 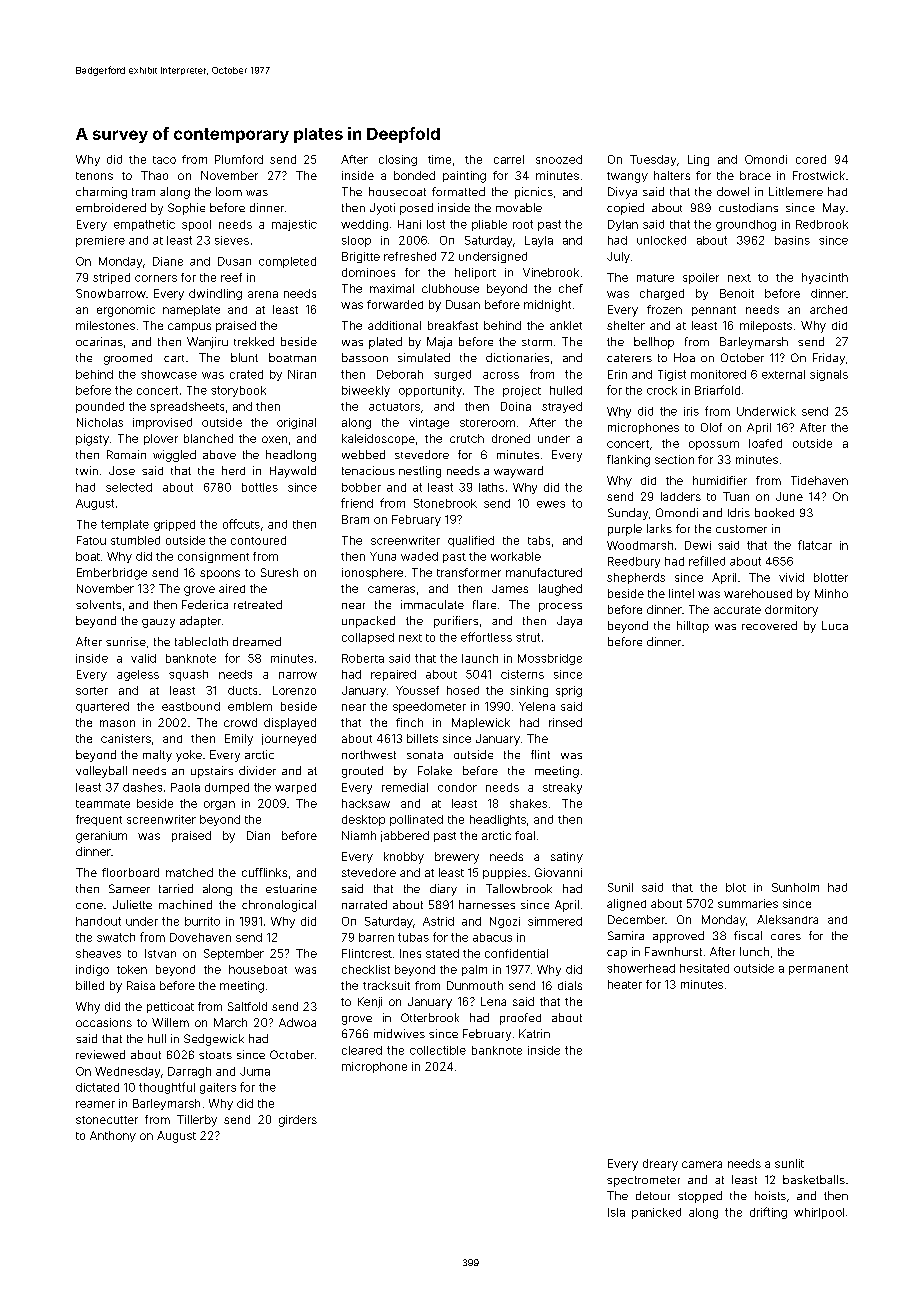 I want to click on Isla, so click(x=616, y=1212).
